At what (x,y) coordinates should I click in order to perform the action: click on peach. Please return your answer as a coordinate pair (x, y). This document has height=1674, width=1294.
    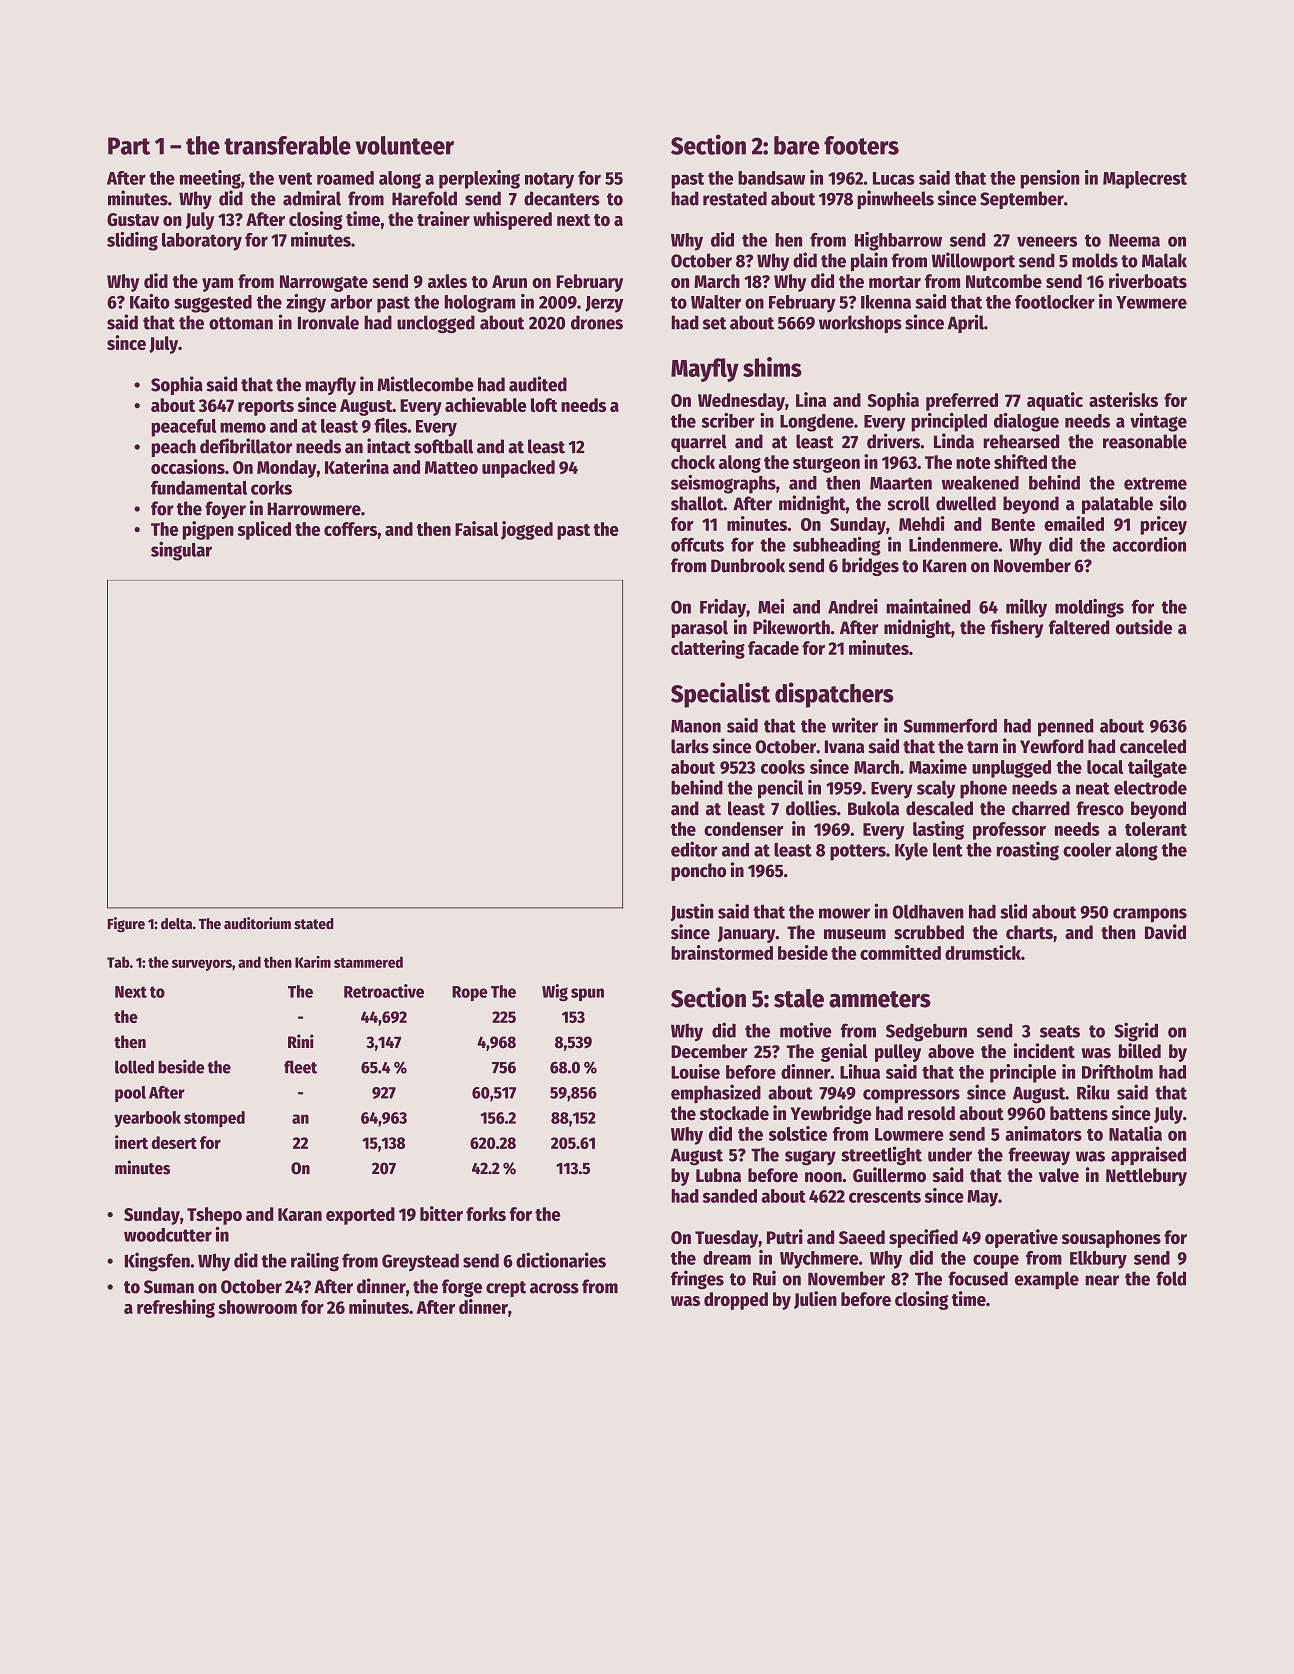
    Looking at the image, I should click on (174, 448).
